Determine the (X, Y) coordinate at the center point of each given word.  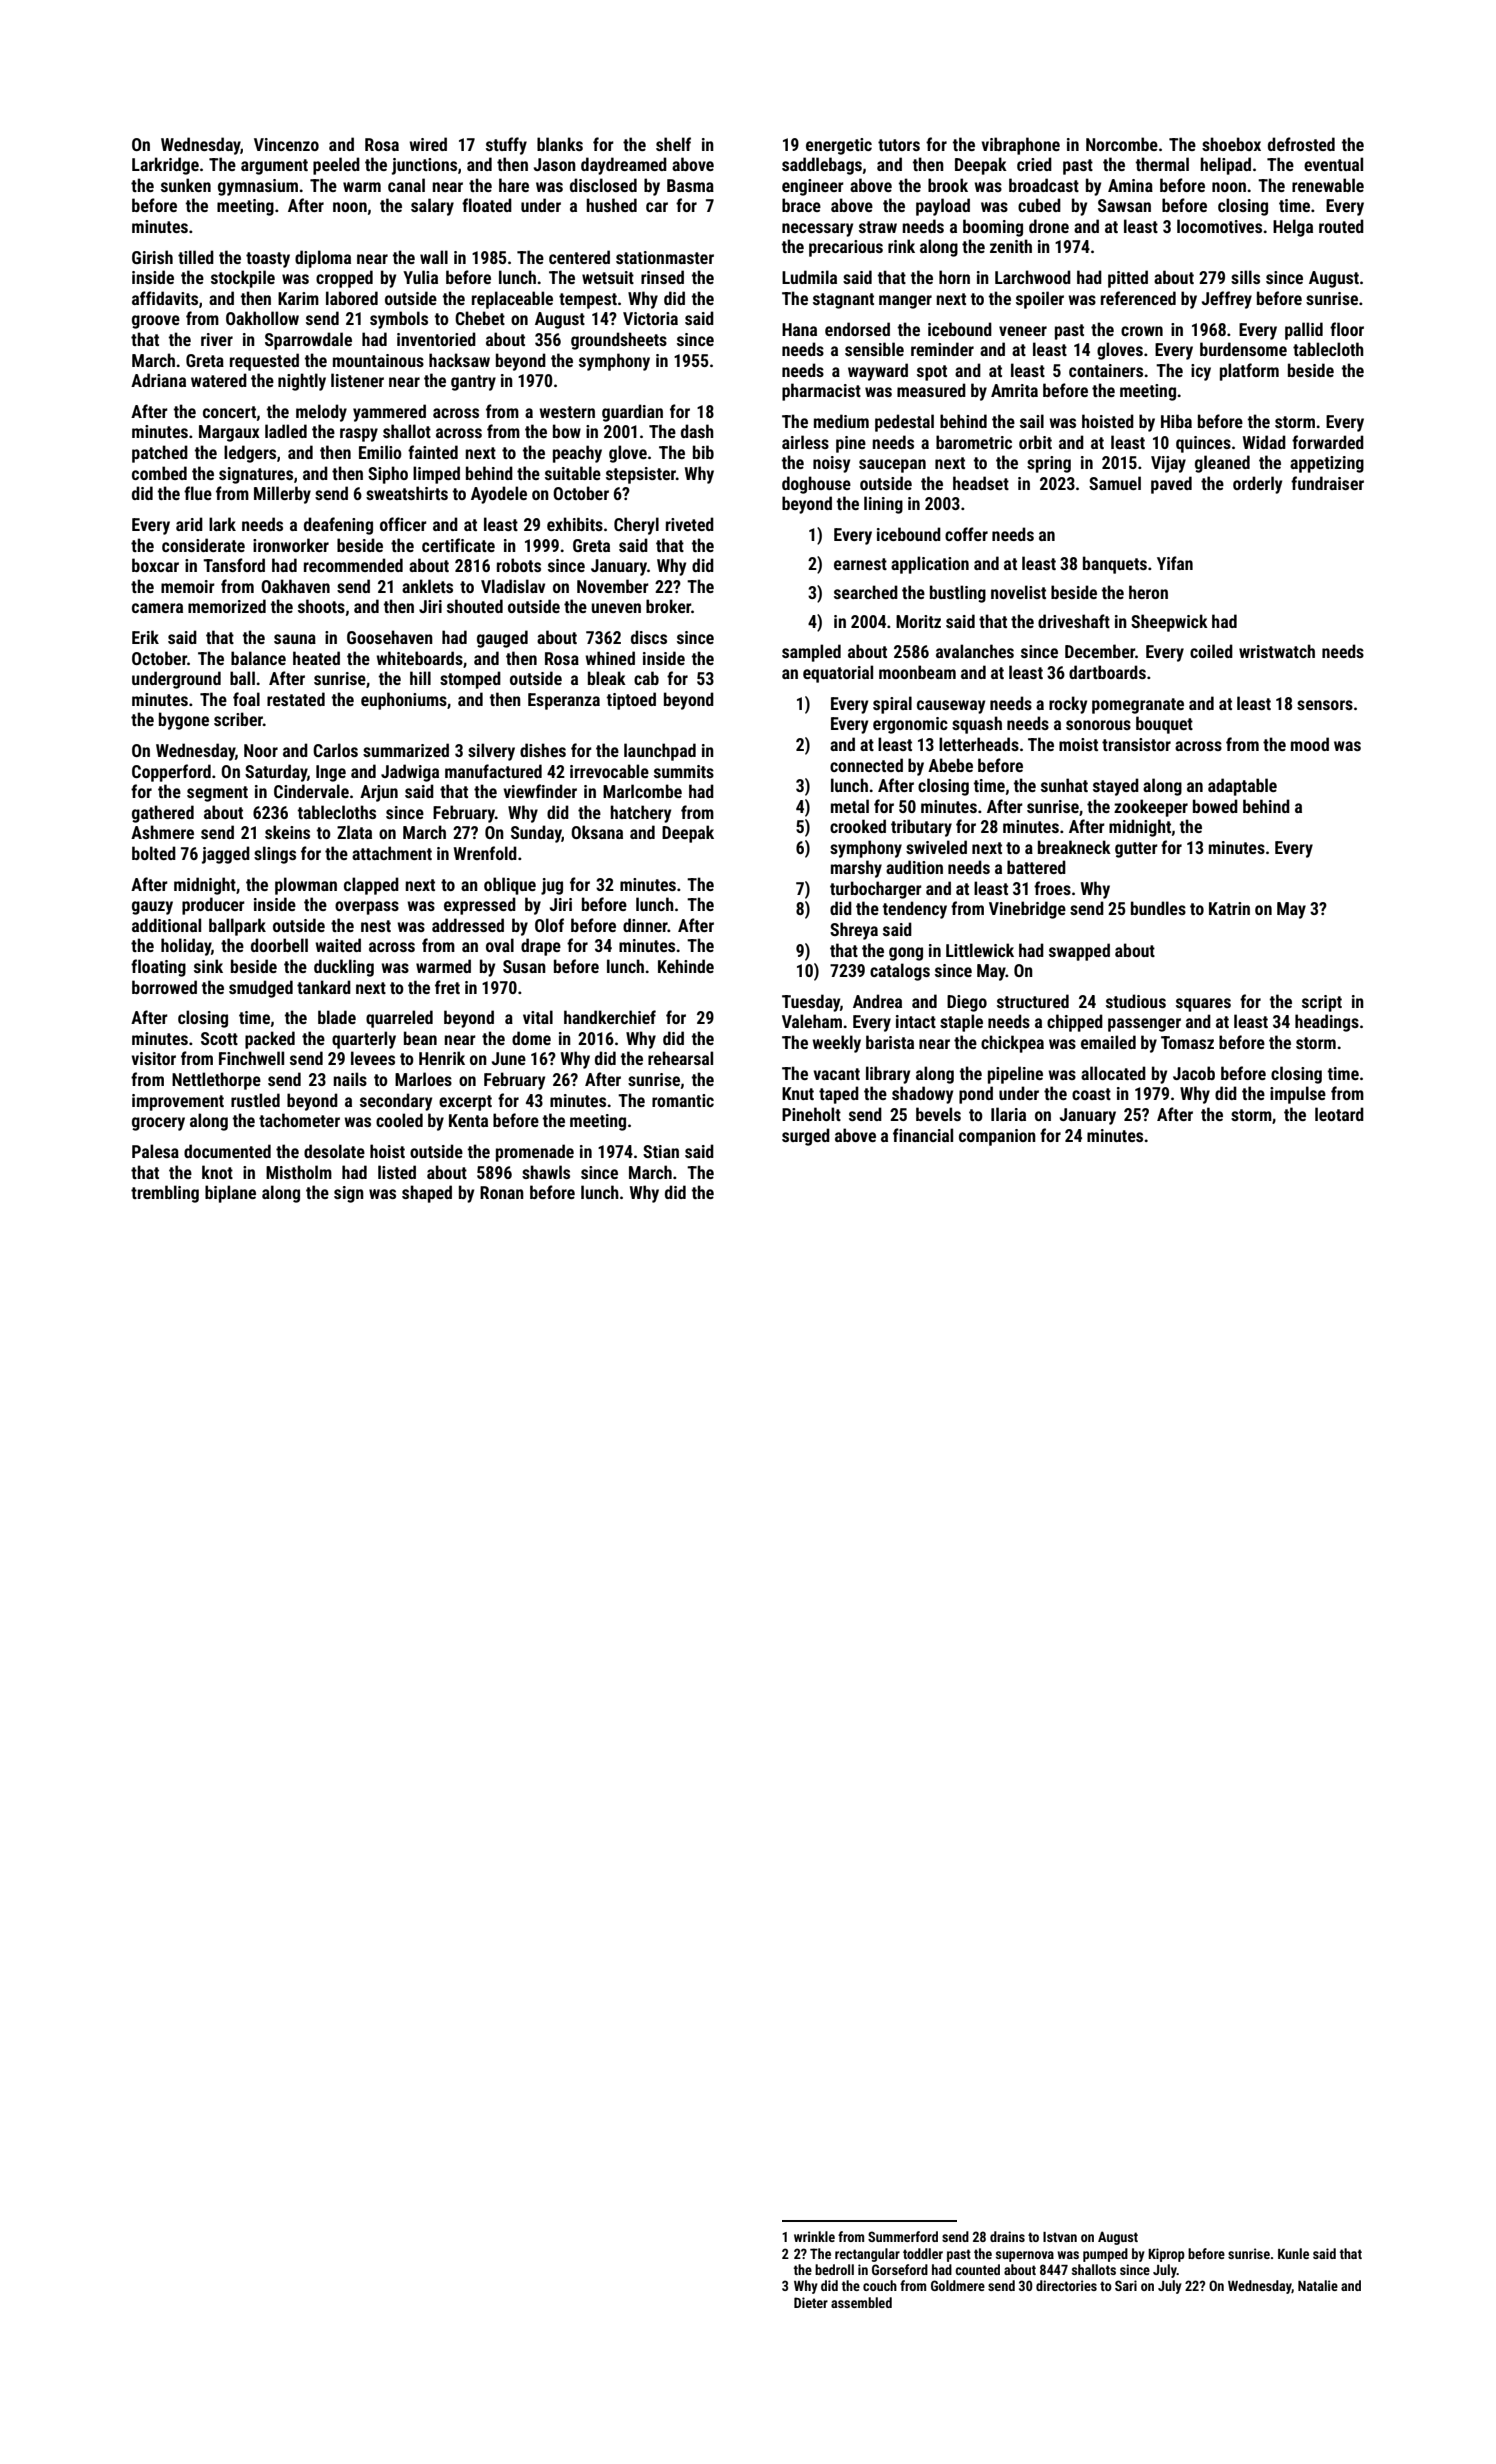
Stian (661, 1151)
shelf (673, 144)
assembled (861, 2302)
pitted (1128, 279)
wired (428, 144)
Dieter (811, 2302)
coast (1091, 1094)
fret (447, 987)
